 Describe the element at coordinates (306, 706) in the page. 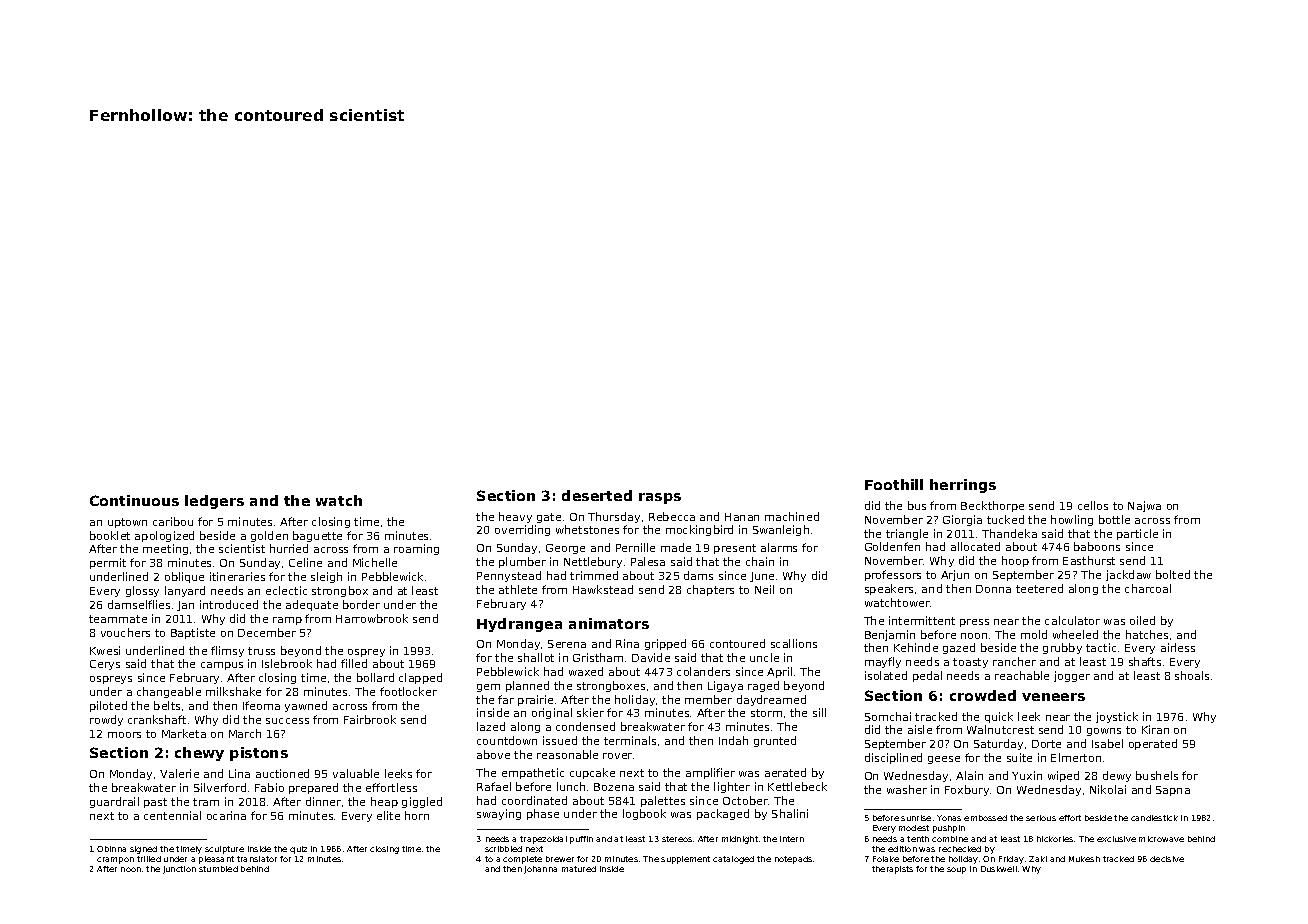

I see `yawned` at that location.
